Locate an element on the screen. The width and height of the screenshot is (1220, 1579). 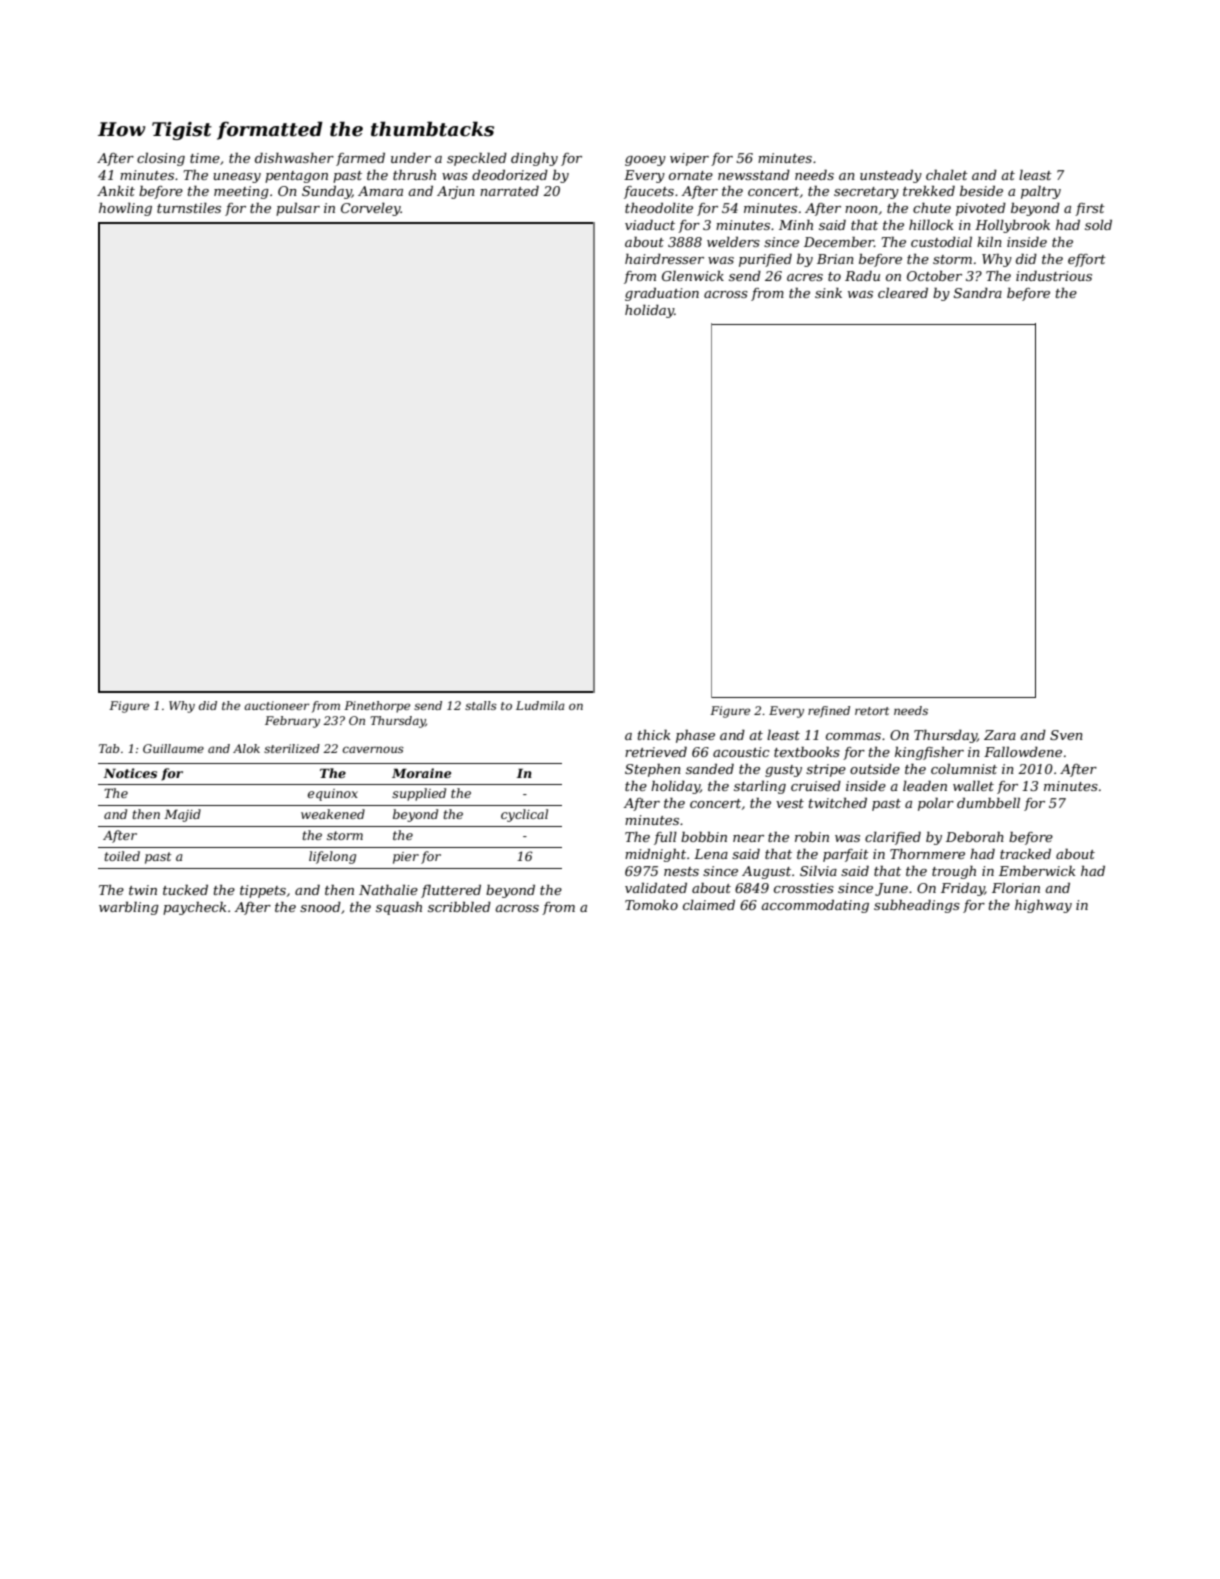
Glenwick is located at coordinates (693, 276).
